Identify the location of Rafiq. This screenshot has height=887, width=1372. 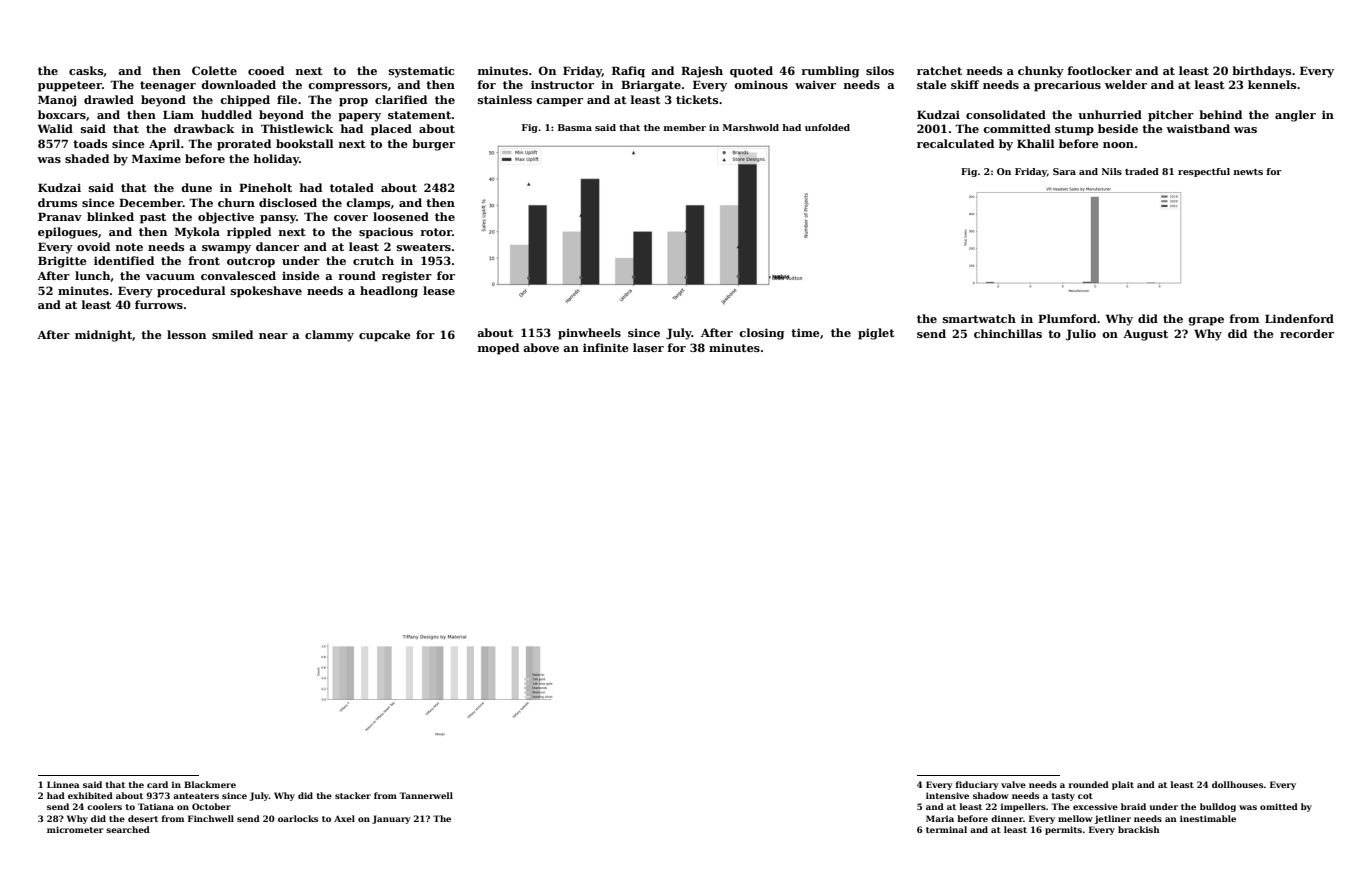
(628, 72).
